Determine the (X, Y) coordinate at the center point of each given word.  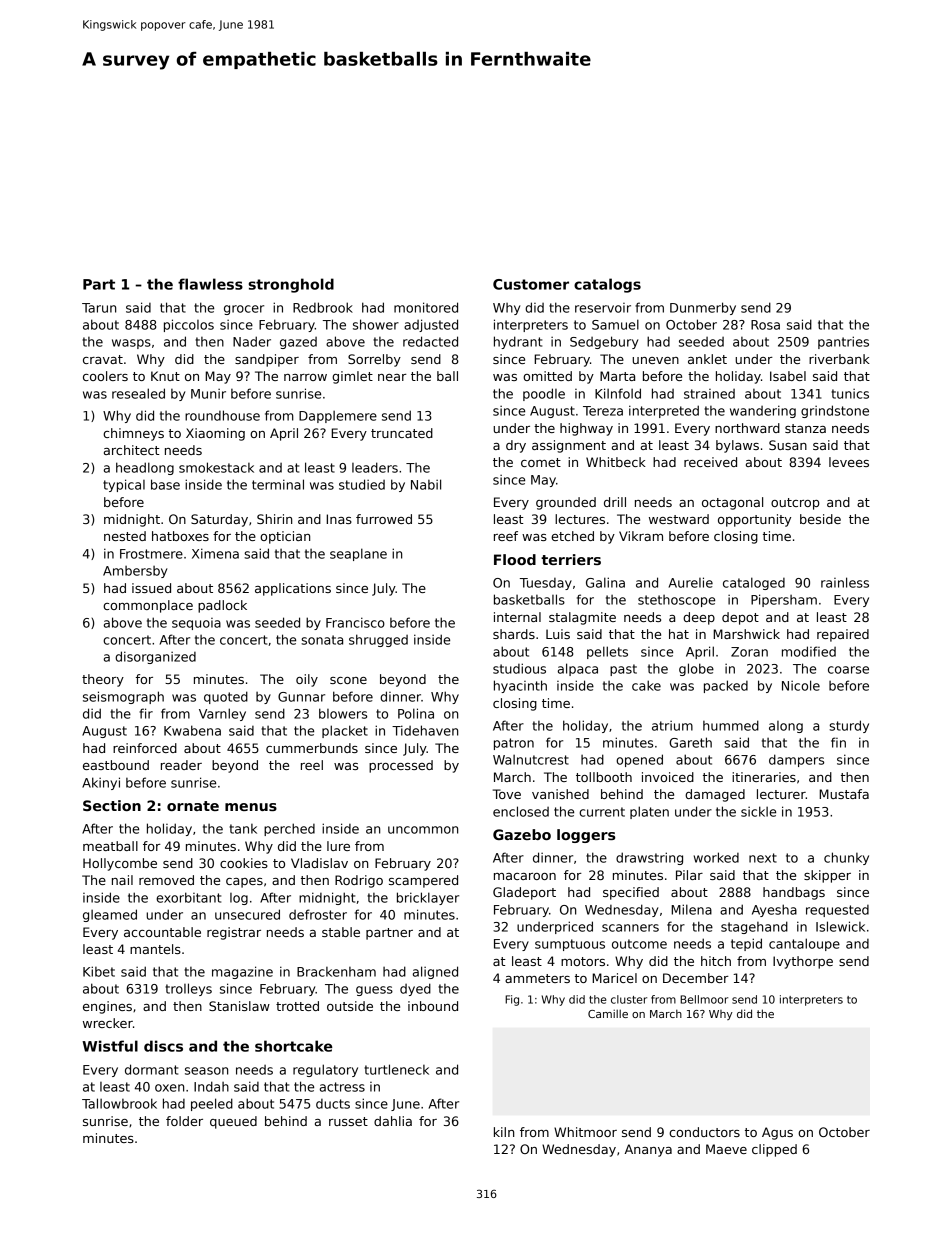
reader (181, 765)
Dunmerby (703, 308)
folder (184, 1121)
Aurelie (691, 582)
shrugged (378, 640)
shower (376, 324)
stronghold (291, 285)
